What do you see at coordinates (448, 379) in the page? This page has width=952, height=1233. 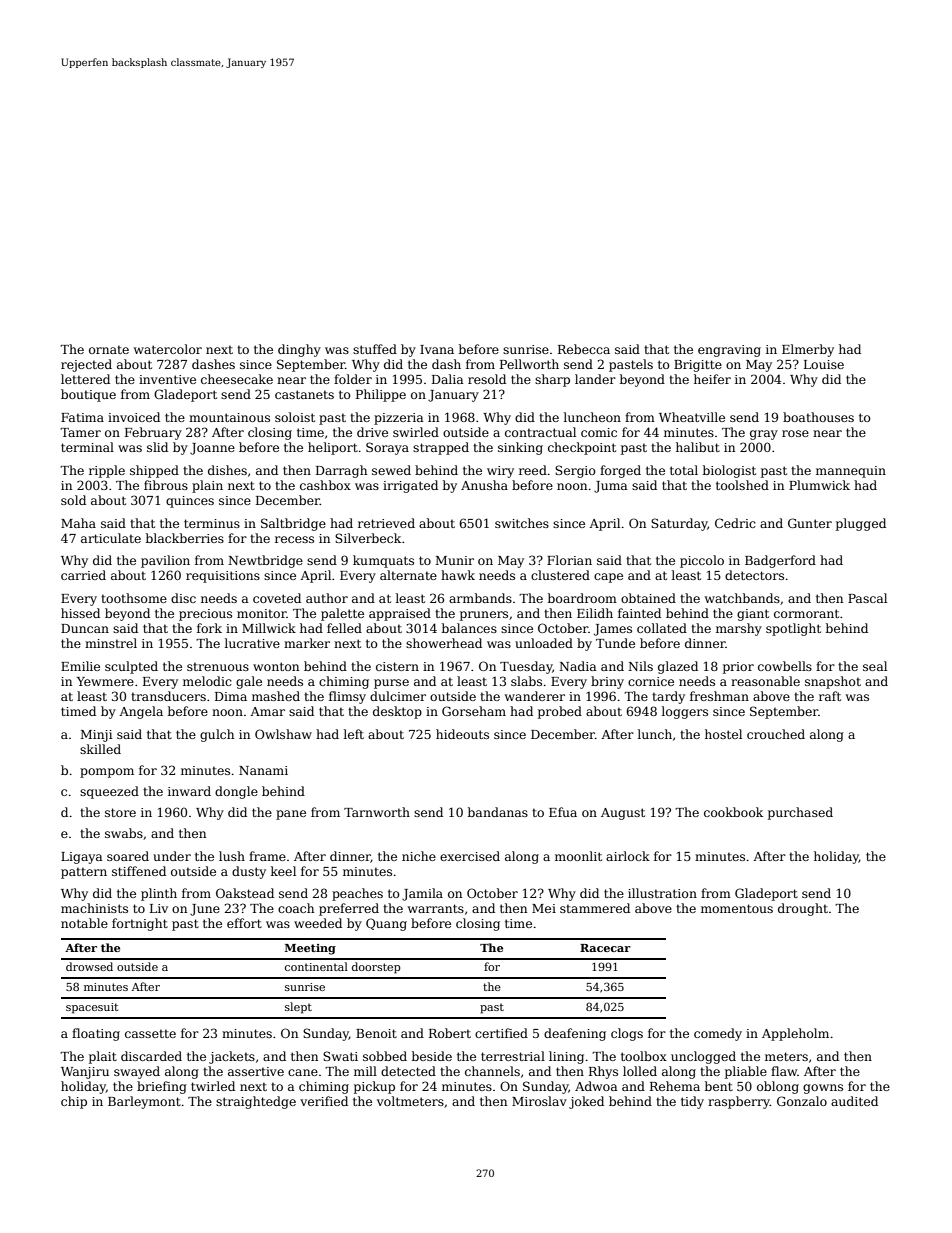 I see `Dalia` at bounding box center [448, 379].
